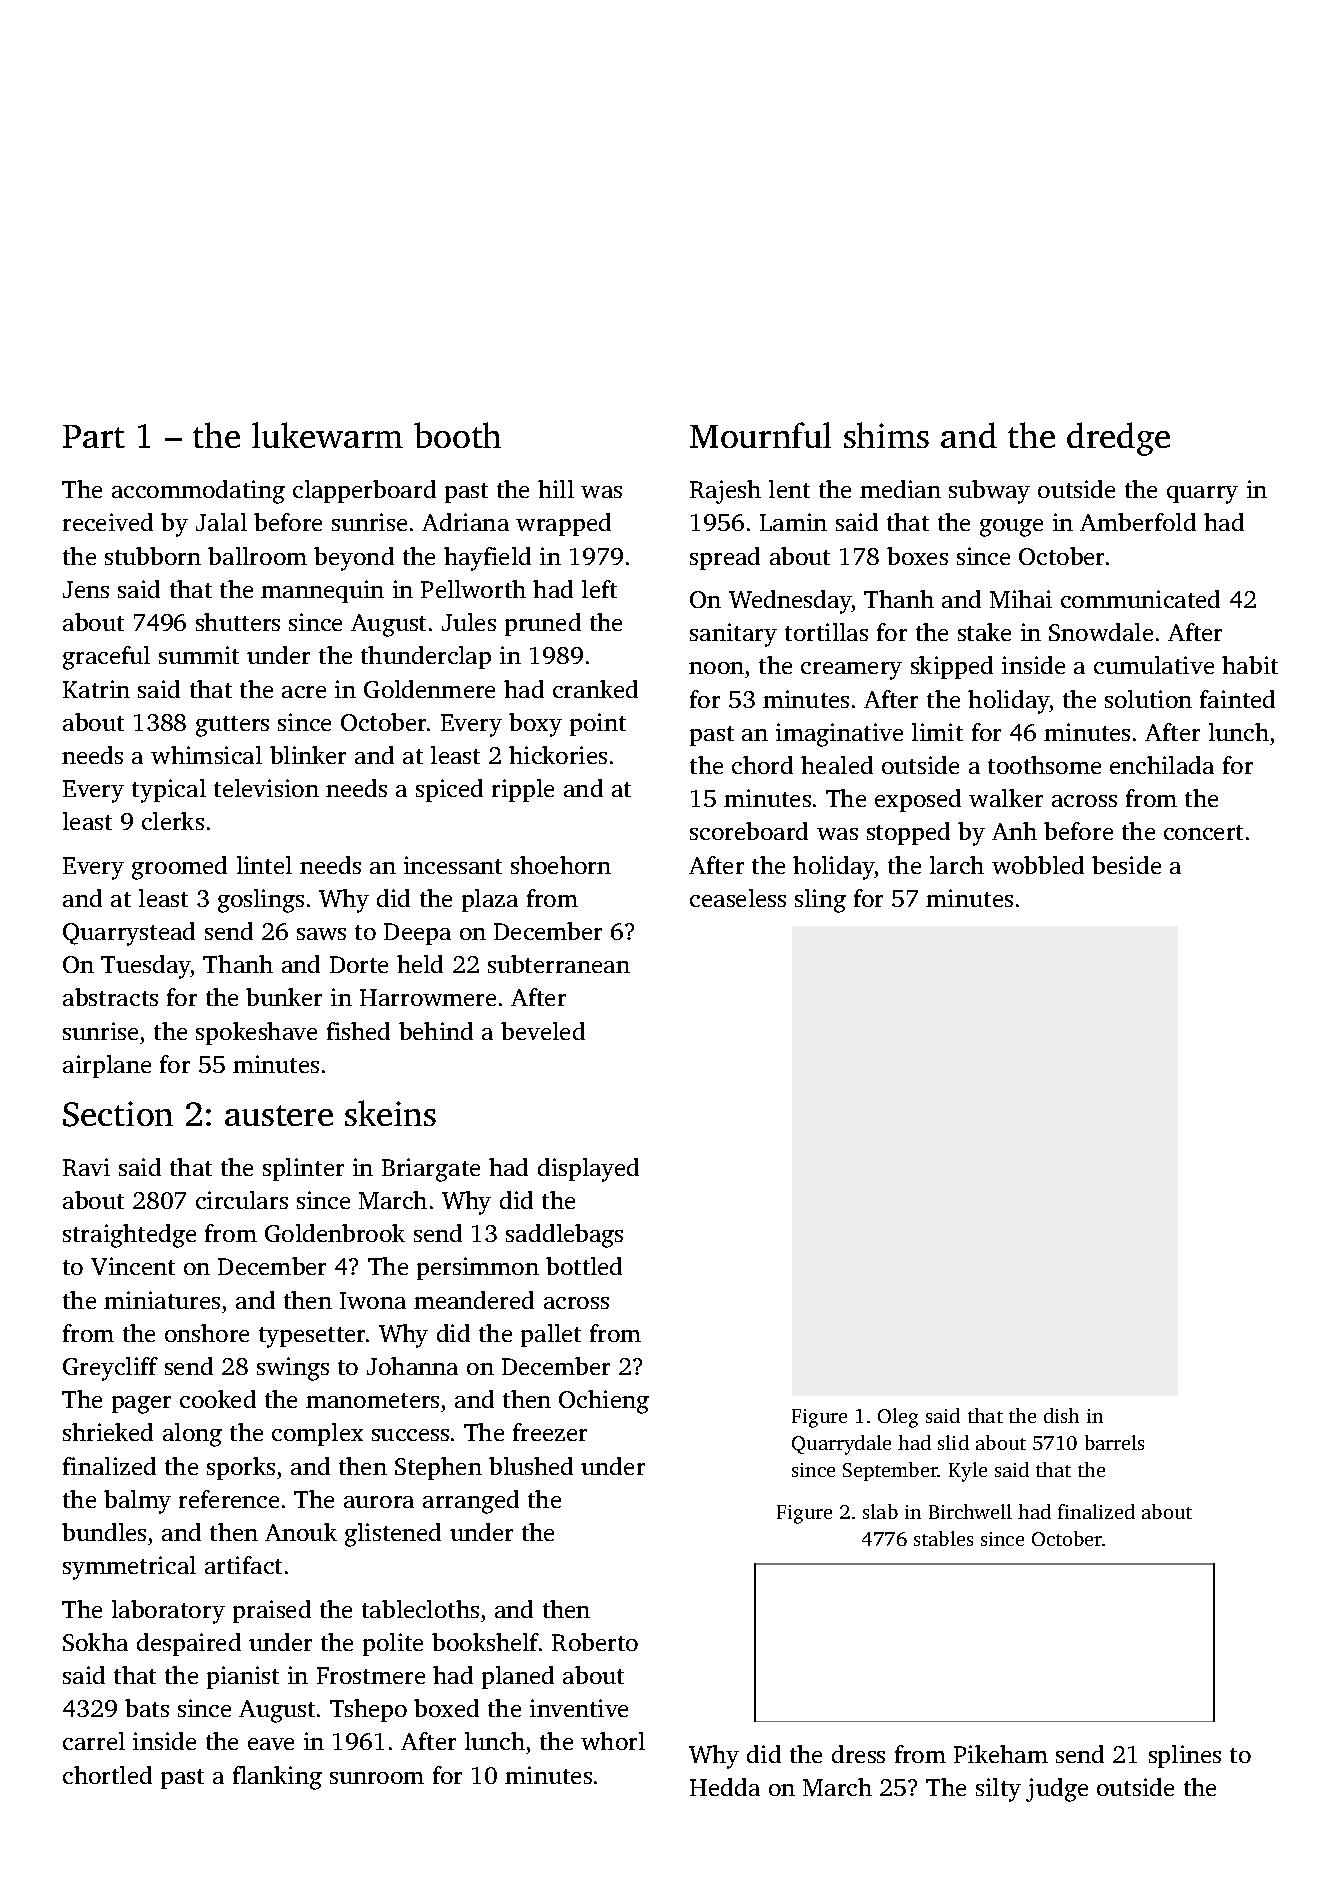 Image resolution: width=1342 pixels, height=1897 pixels. What do you see at coordinates (957, 865) in the page?
I see `larch` at bounding box center [957, 865].
